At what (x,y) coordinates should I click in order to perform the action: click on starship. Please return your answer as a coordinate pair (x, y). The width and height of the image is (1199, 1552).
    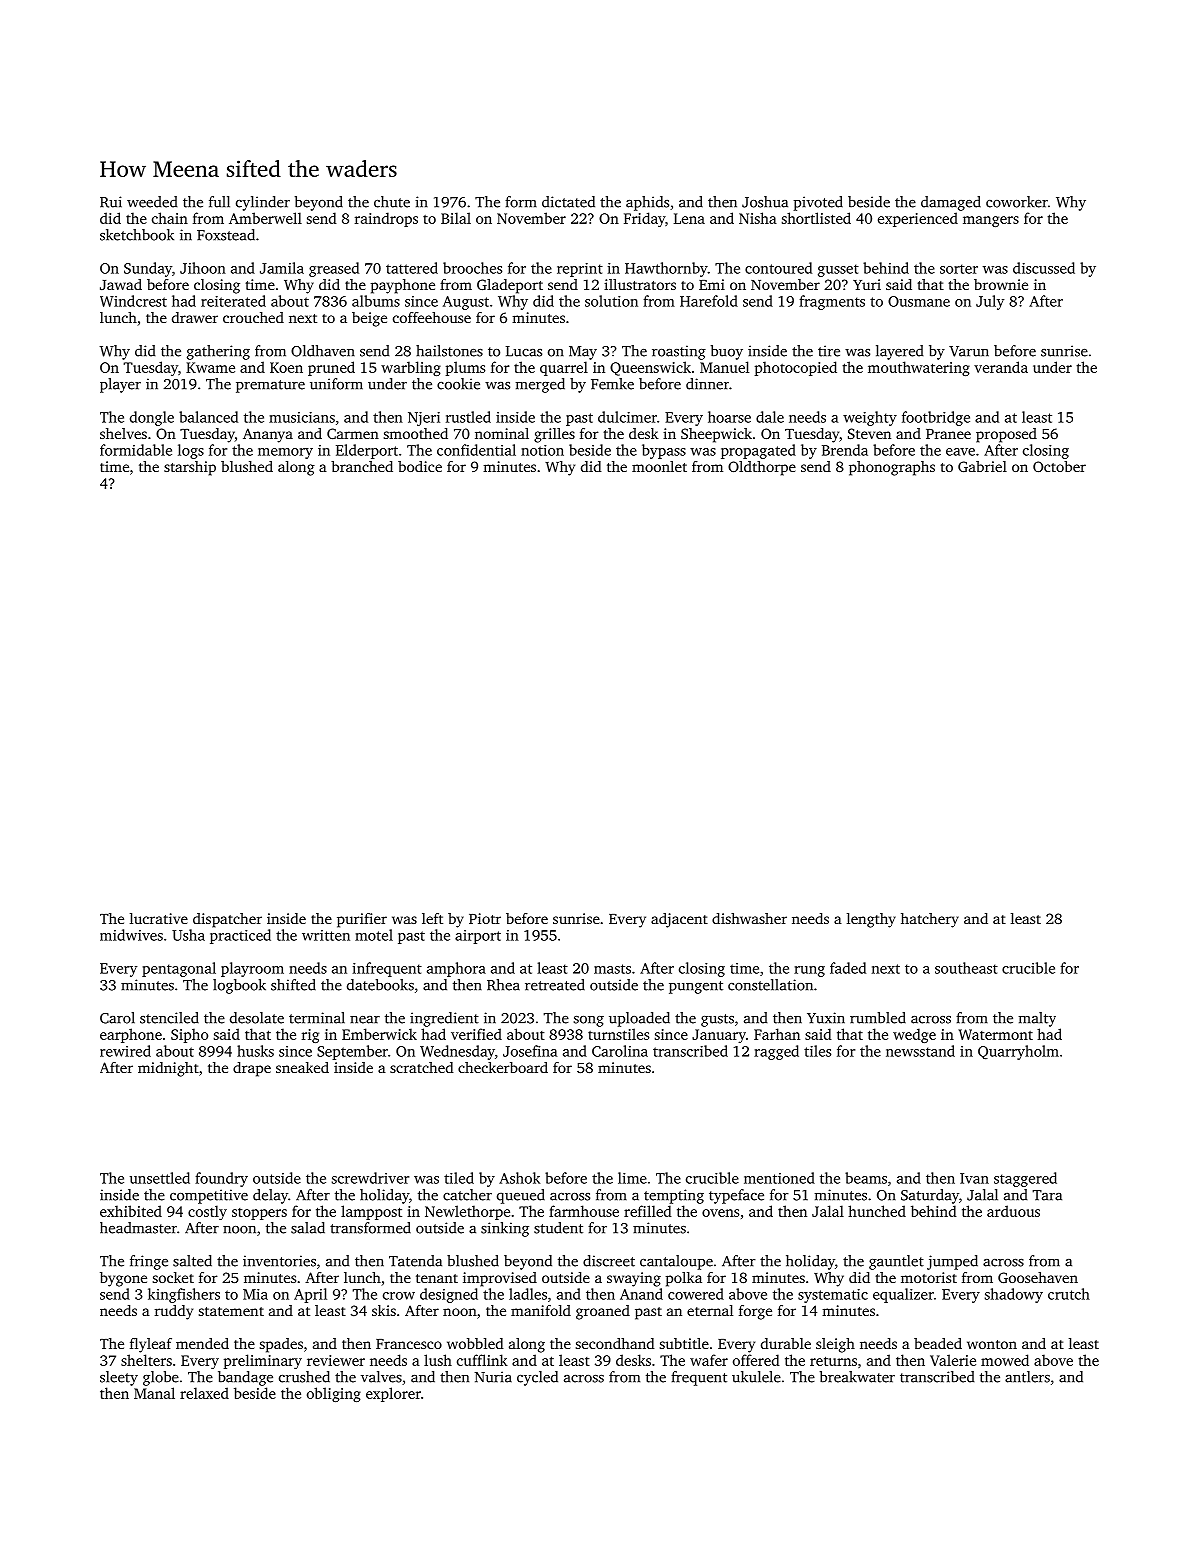
    Looking at the image, I should click on (190, 468).
